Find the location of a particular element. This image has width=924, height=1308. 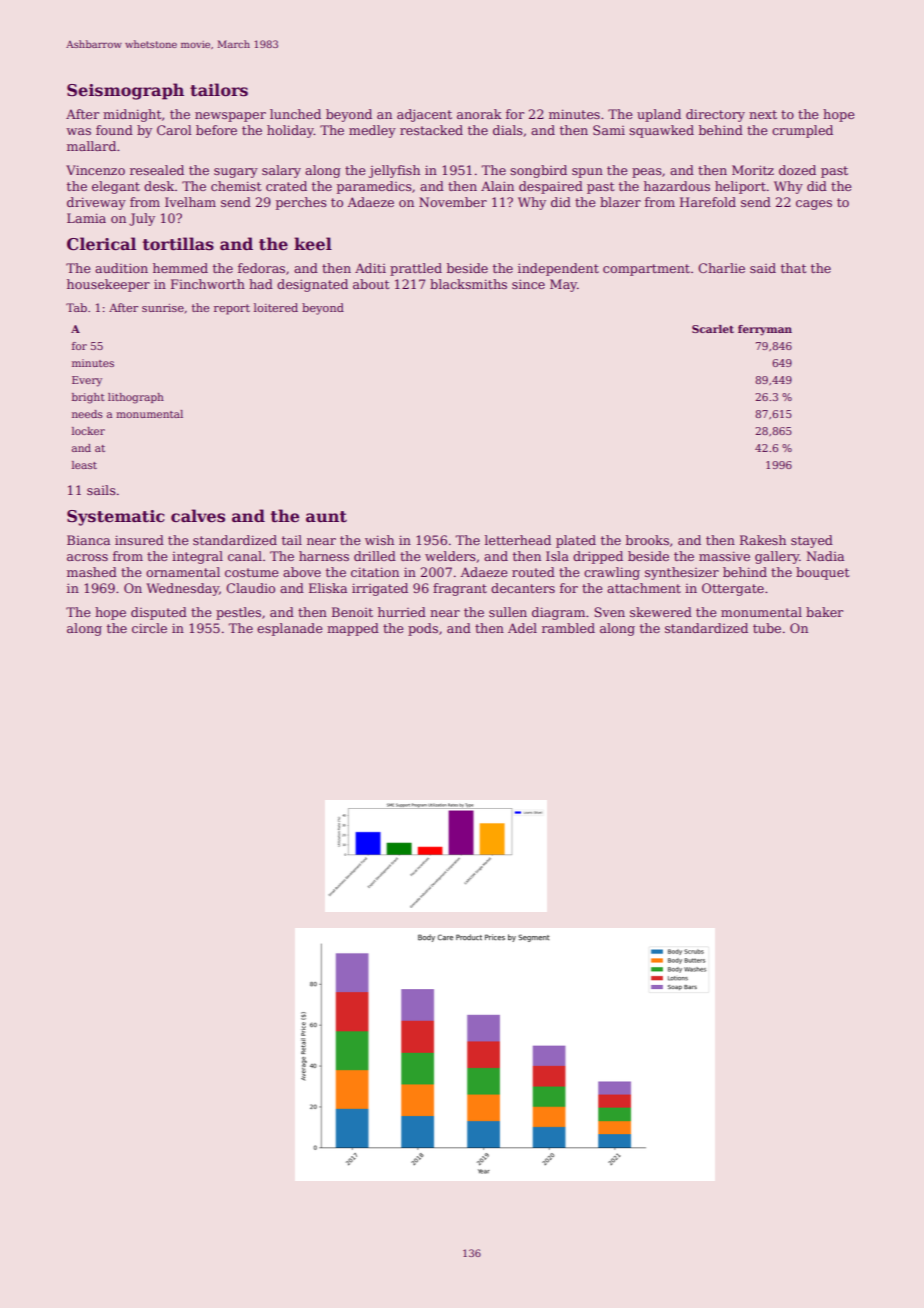

holiday is located at coordinates (290, 131).
